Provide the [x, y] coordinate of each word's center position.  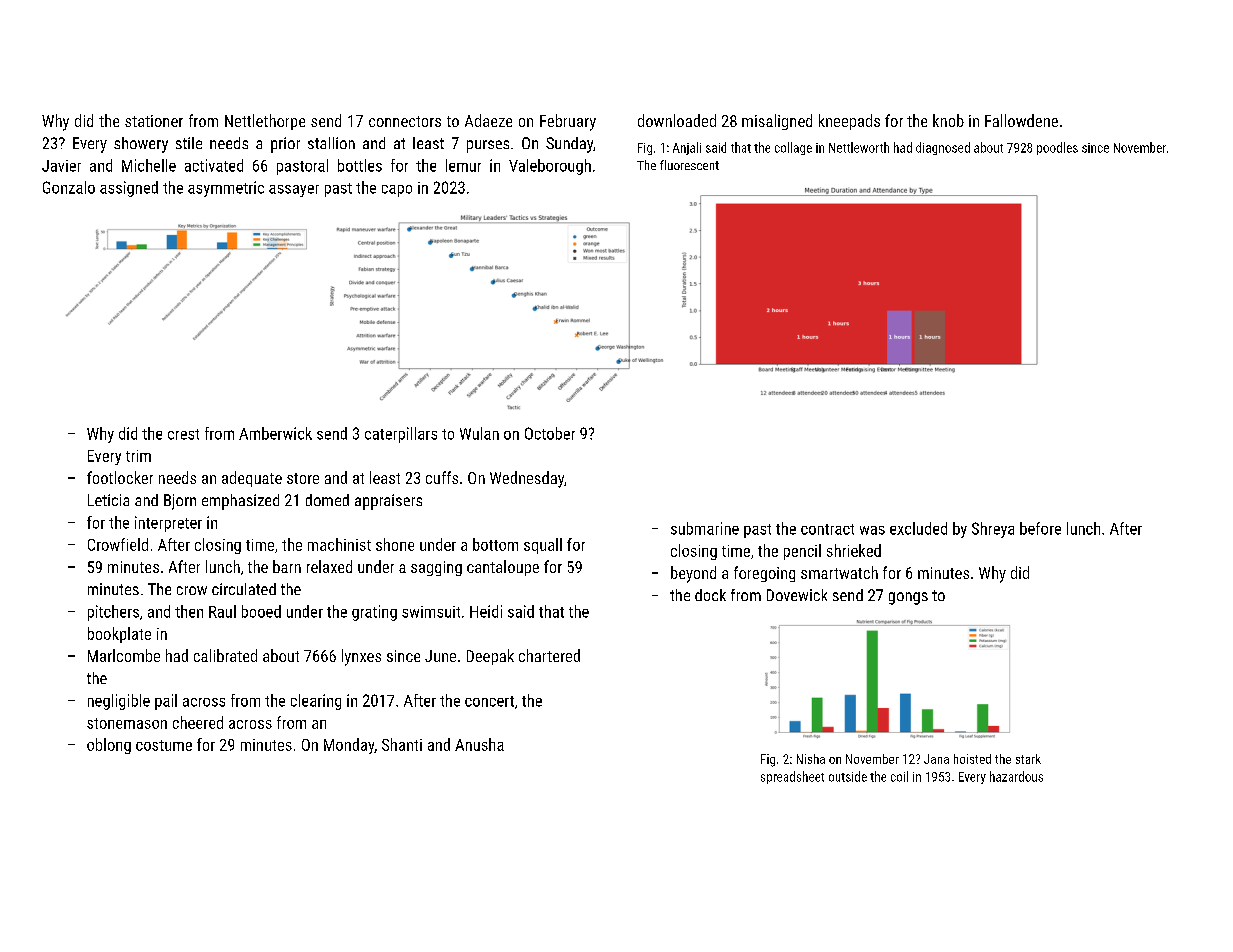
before [1040, 528]
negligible [119, 702]
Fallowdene [1021, 120]
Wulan [479, 433]
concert [489, 701]
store [303, 478]
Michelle [149, 165]
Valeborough [550, 167]
